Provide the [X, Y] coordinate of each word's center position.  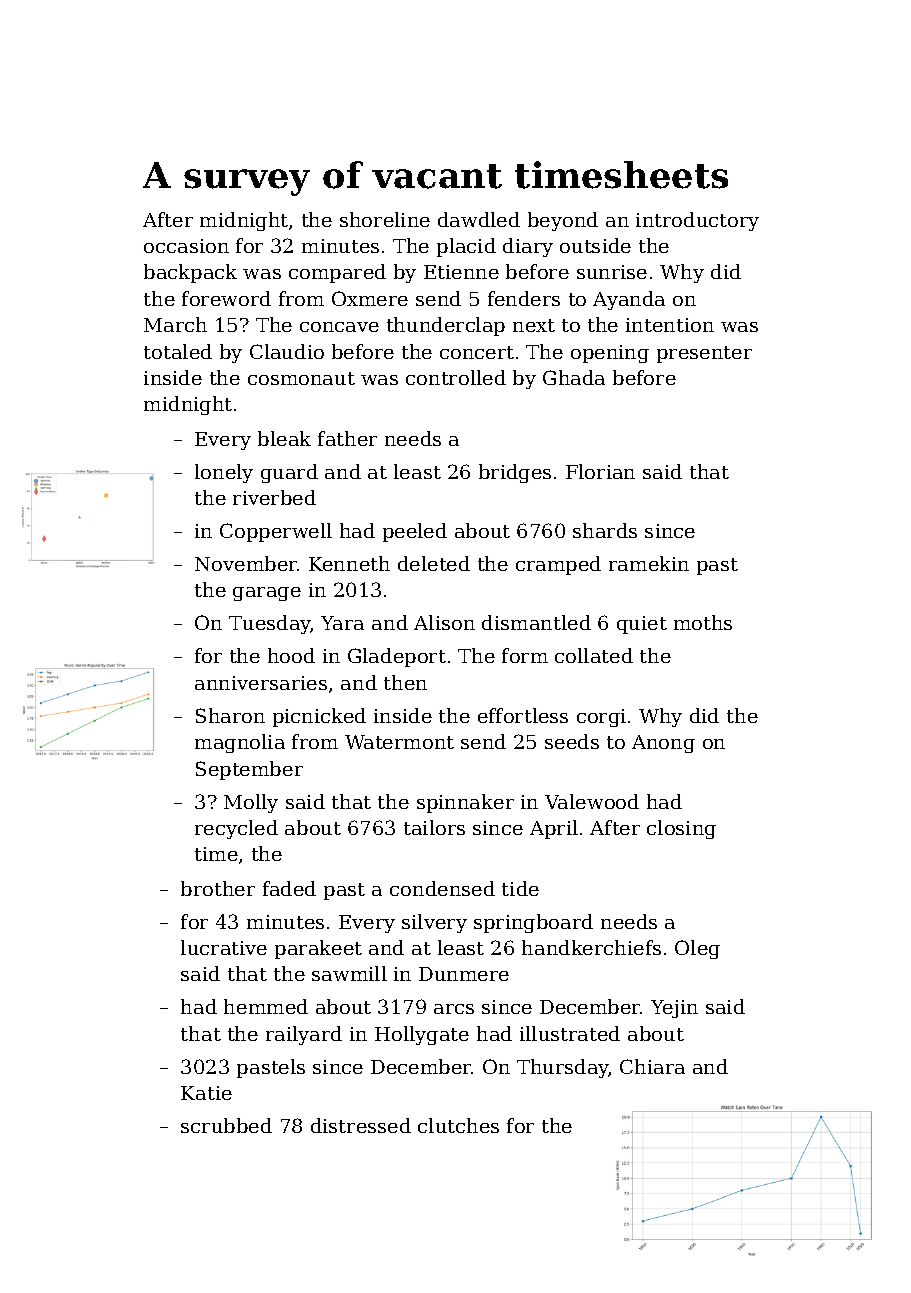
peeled [415, 532]
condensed [442, 888]
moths [703, 622]
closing [681, 829]
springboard [533, 923]
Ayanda [629, 300]
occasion [186, 246]
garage [267, 594]
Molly [251, 803]
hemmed [266, 1006]
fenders [524, 298]
